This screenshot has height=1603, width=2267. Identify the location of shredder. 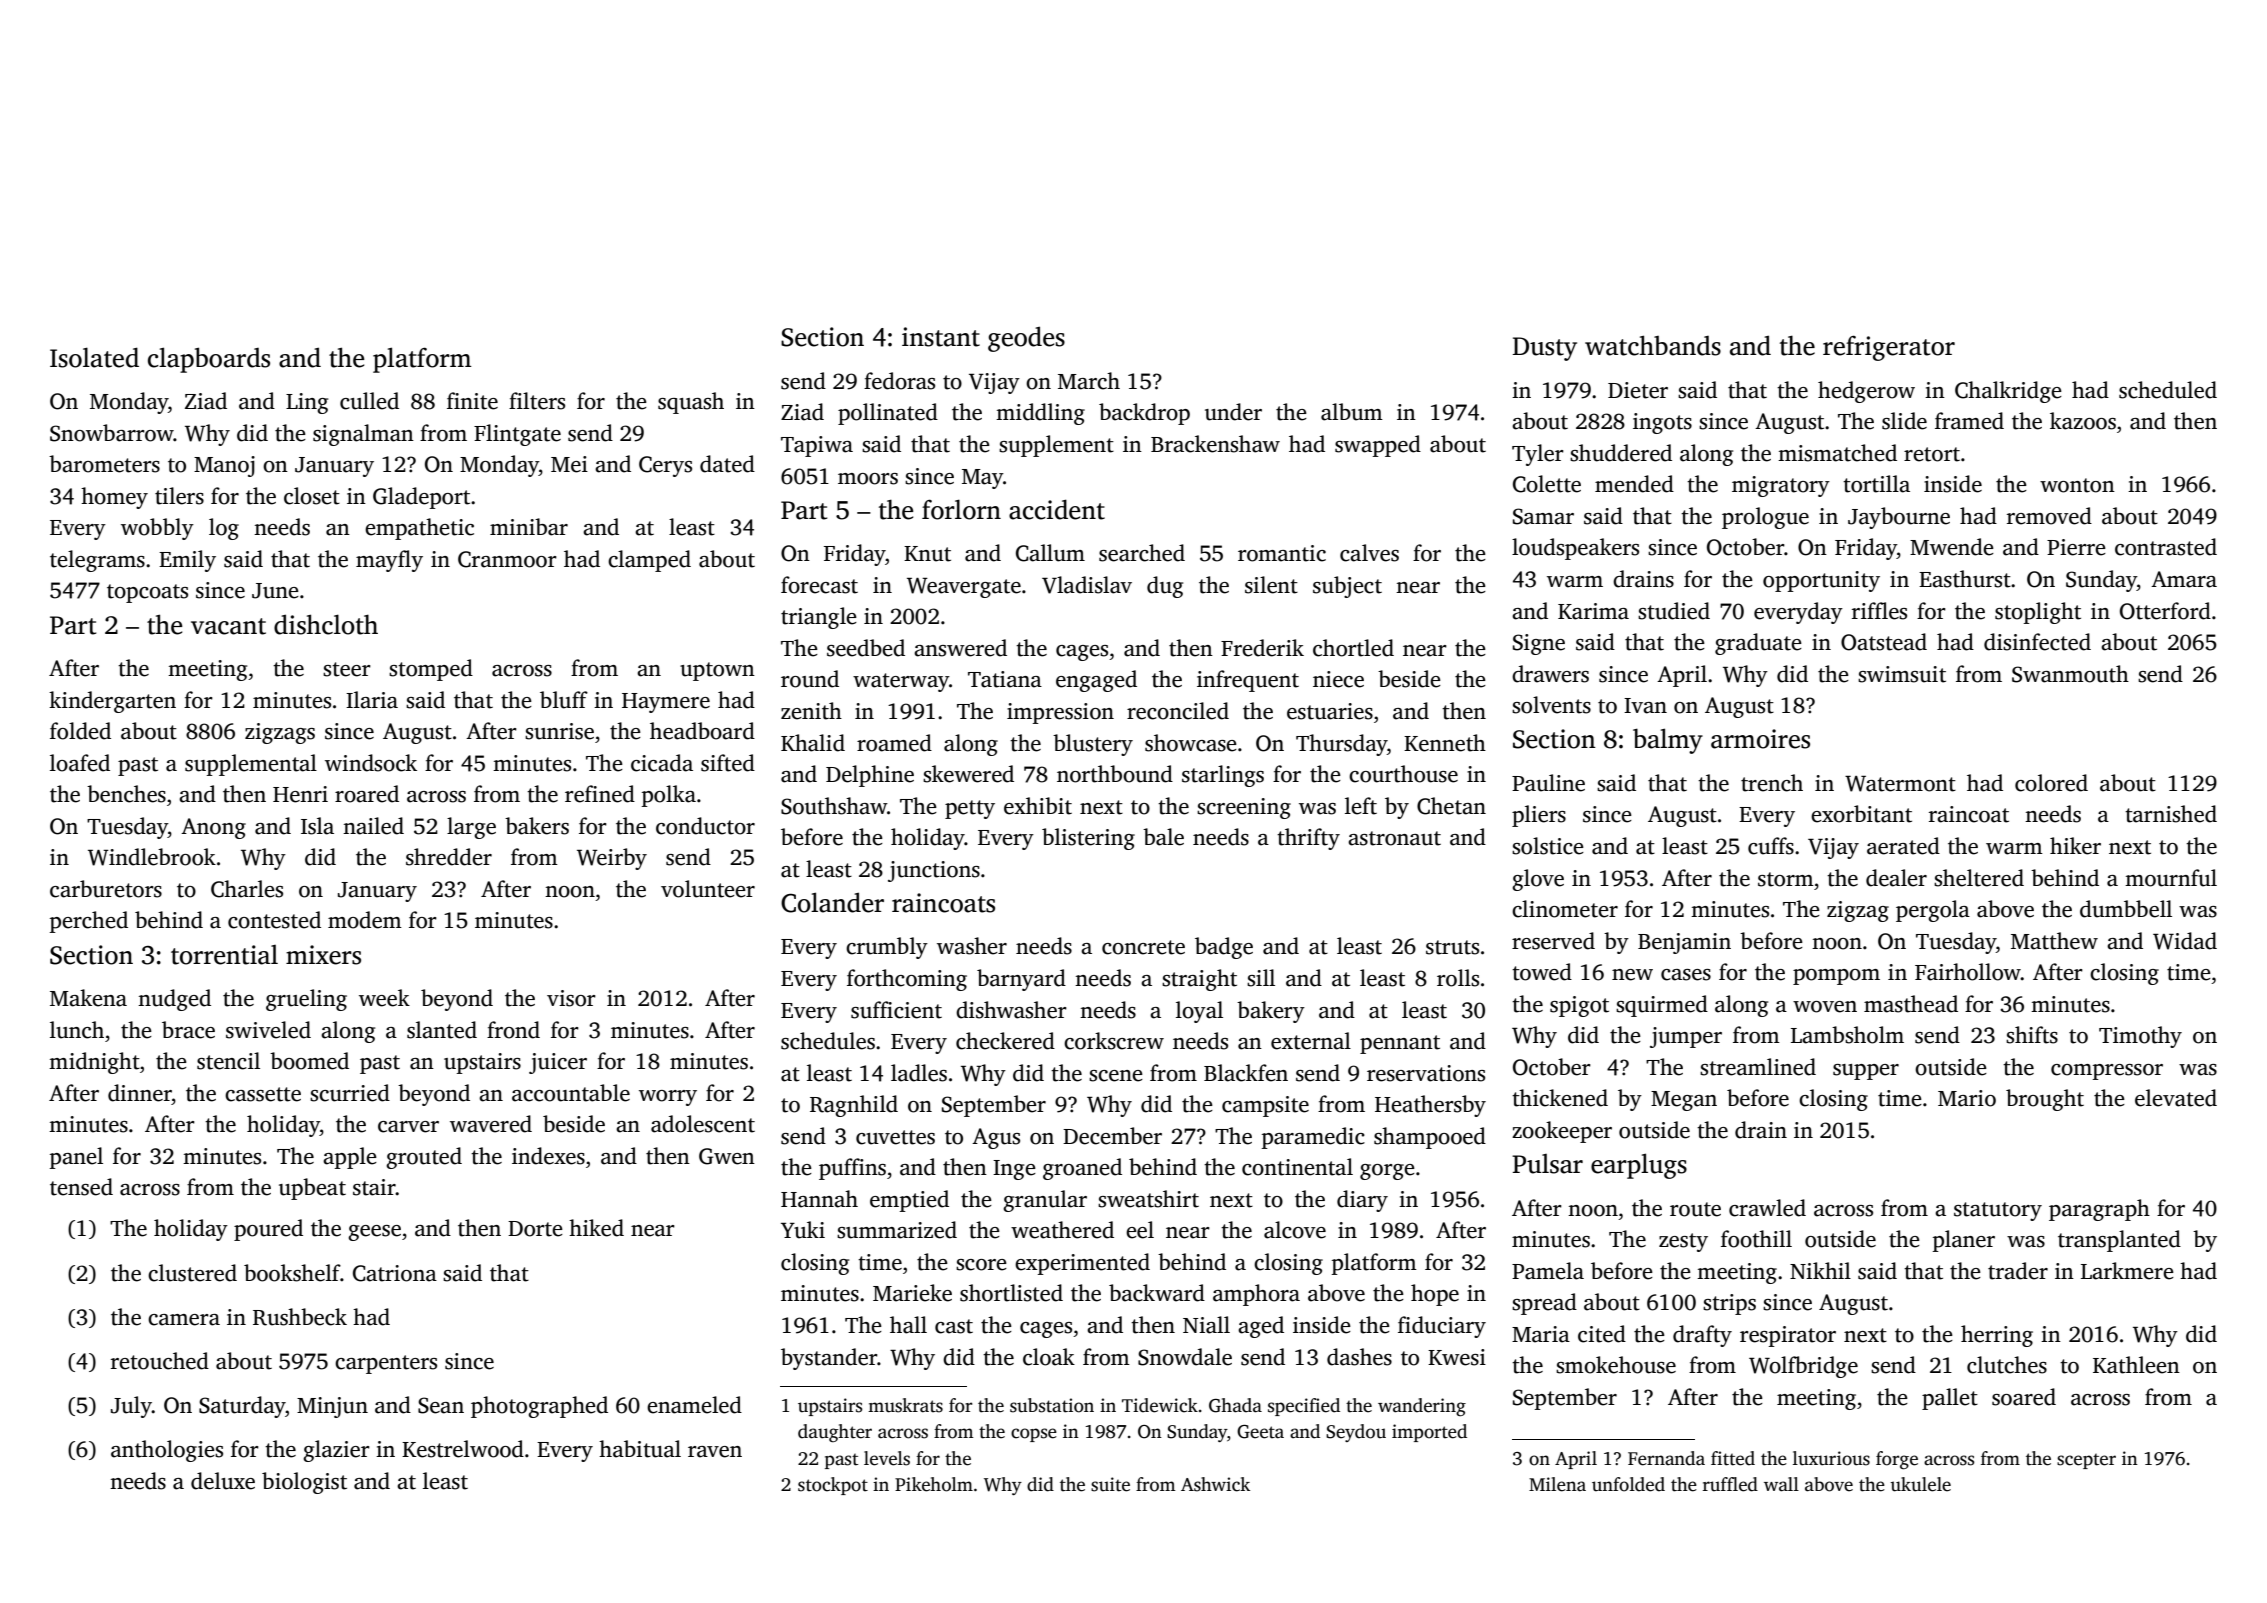
(449, 857).
